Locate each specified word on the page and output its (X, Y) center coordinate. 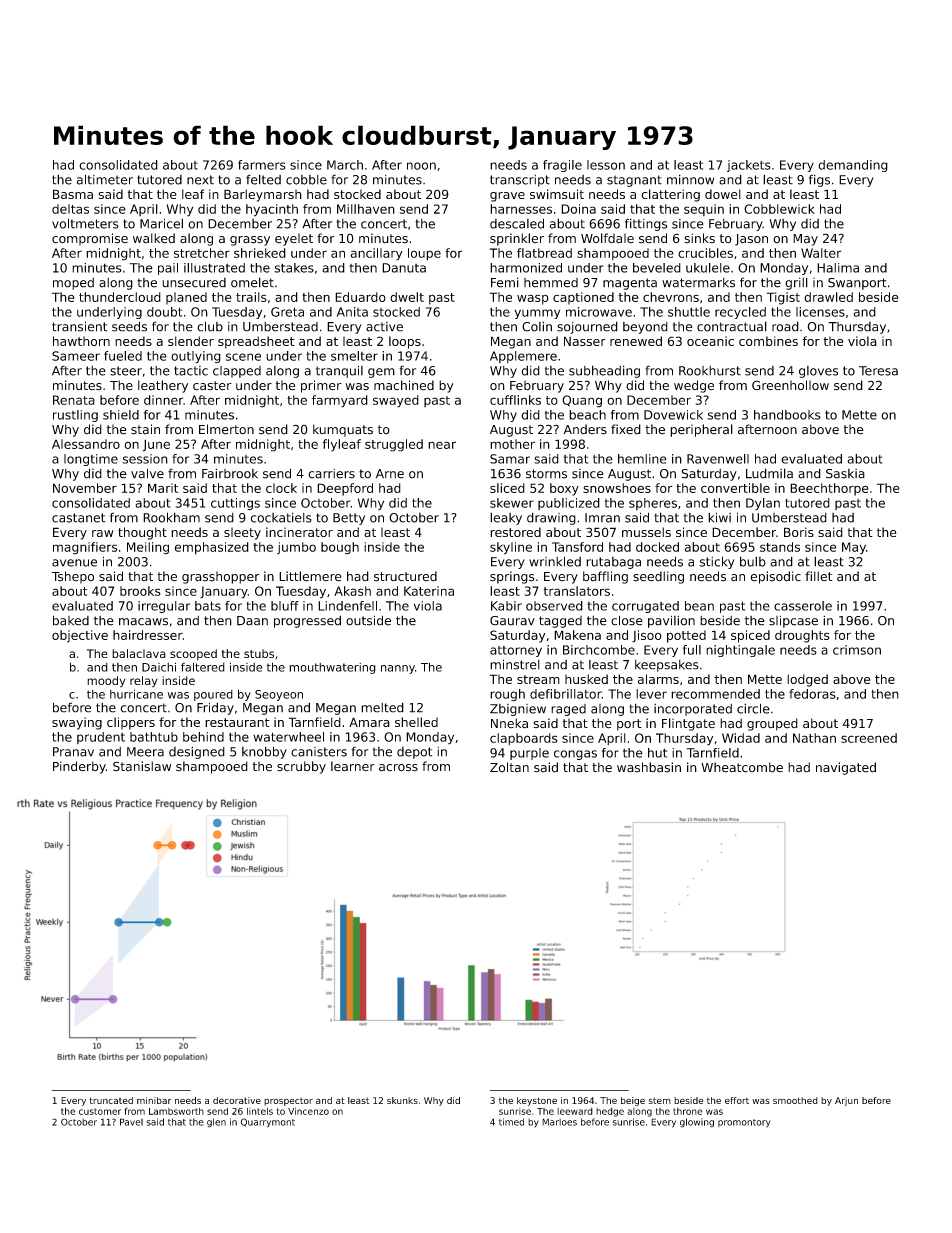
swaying (77, 723)
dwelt (407, 297)
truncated (111, 1100)
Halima (838, 268)
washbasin (649, 767)
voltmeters (85, 223)
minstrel (515, 664)
